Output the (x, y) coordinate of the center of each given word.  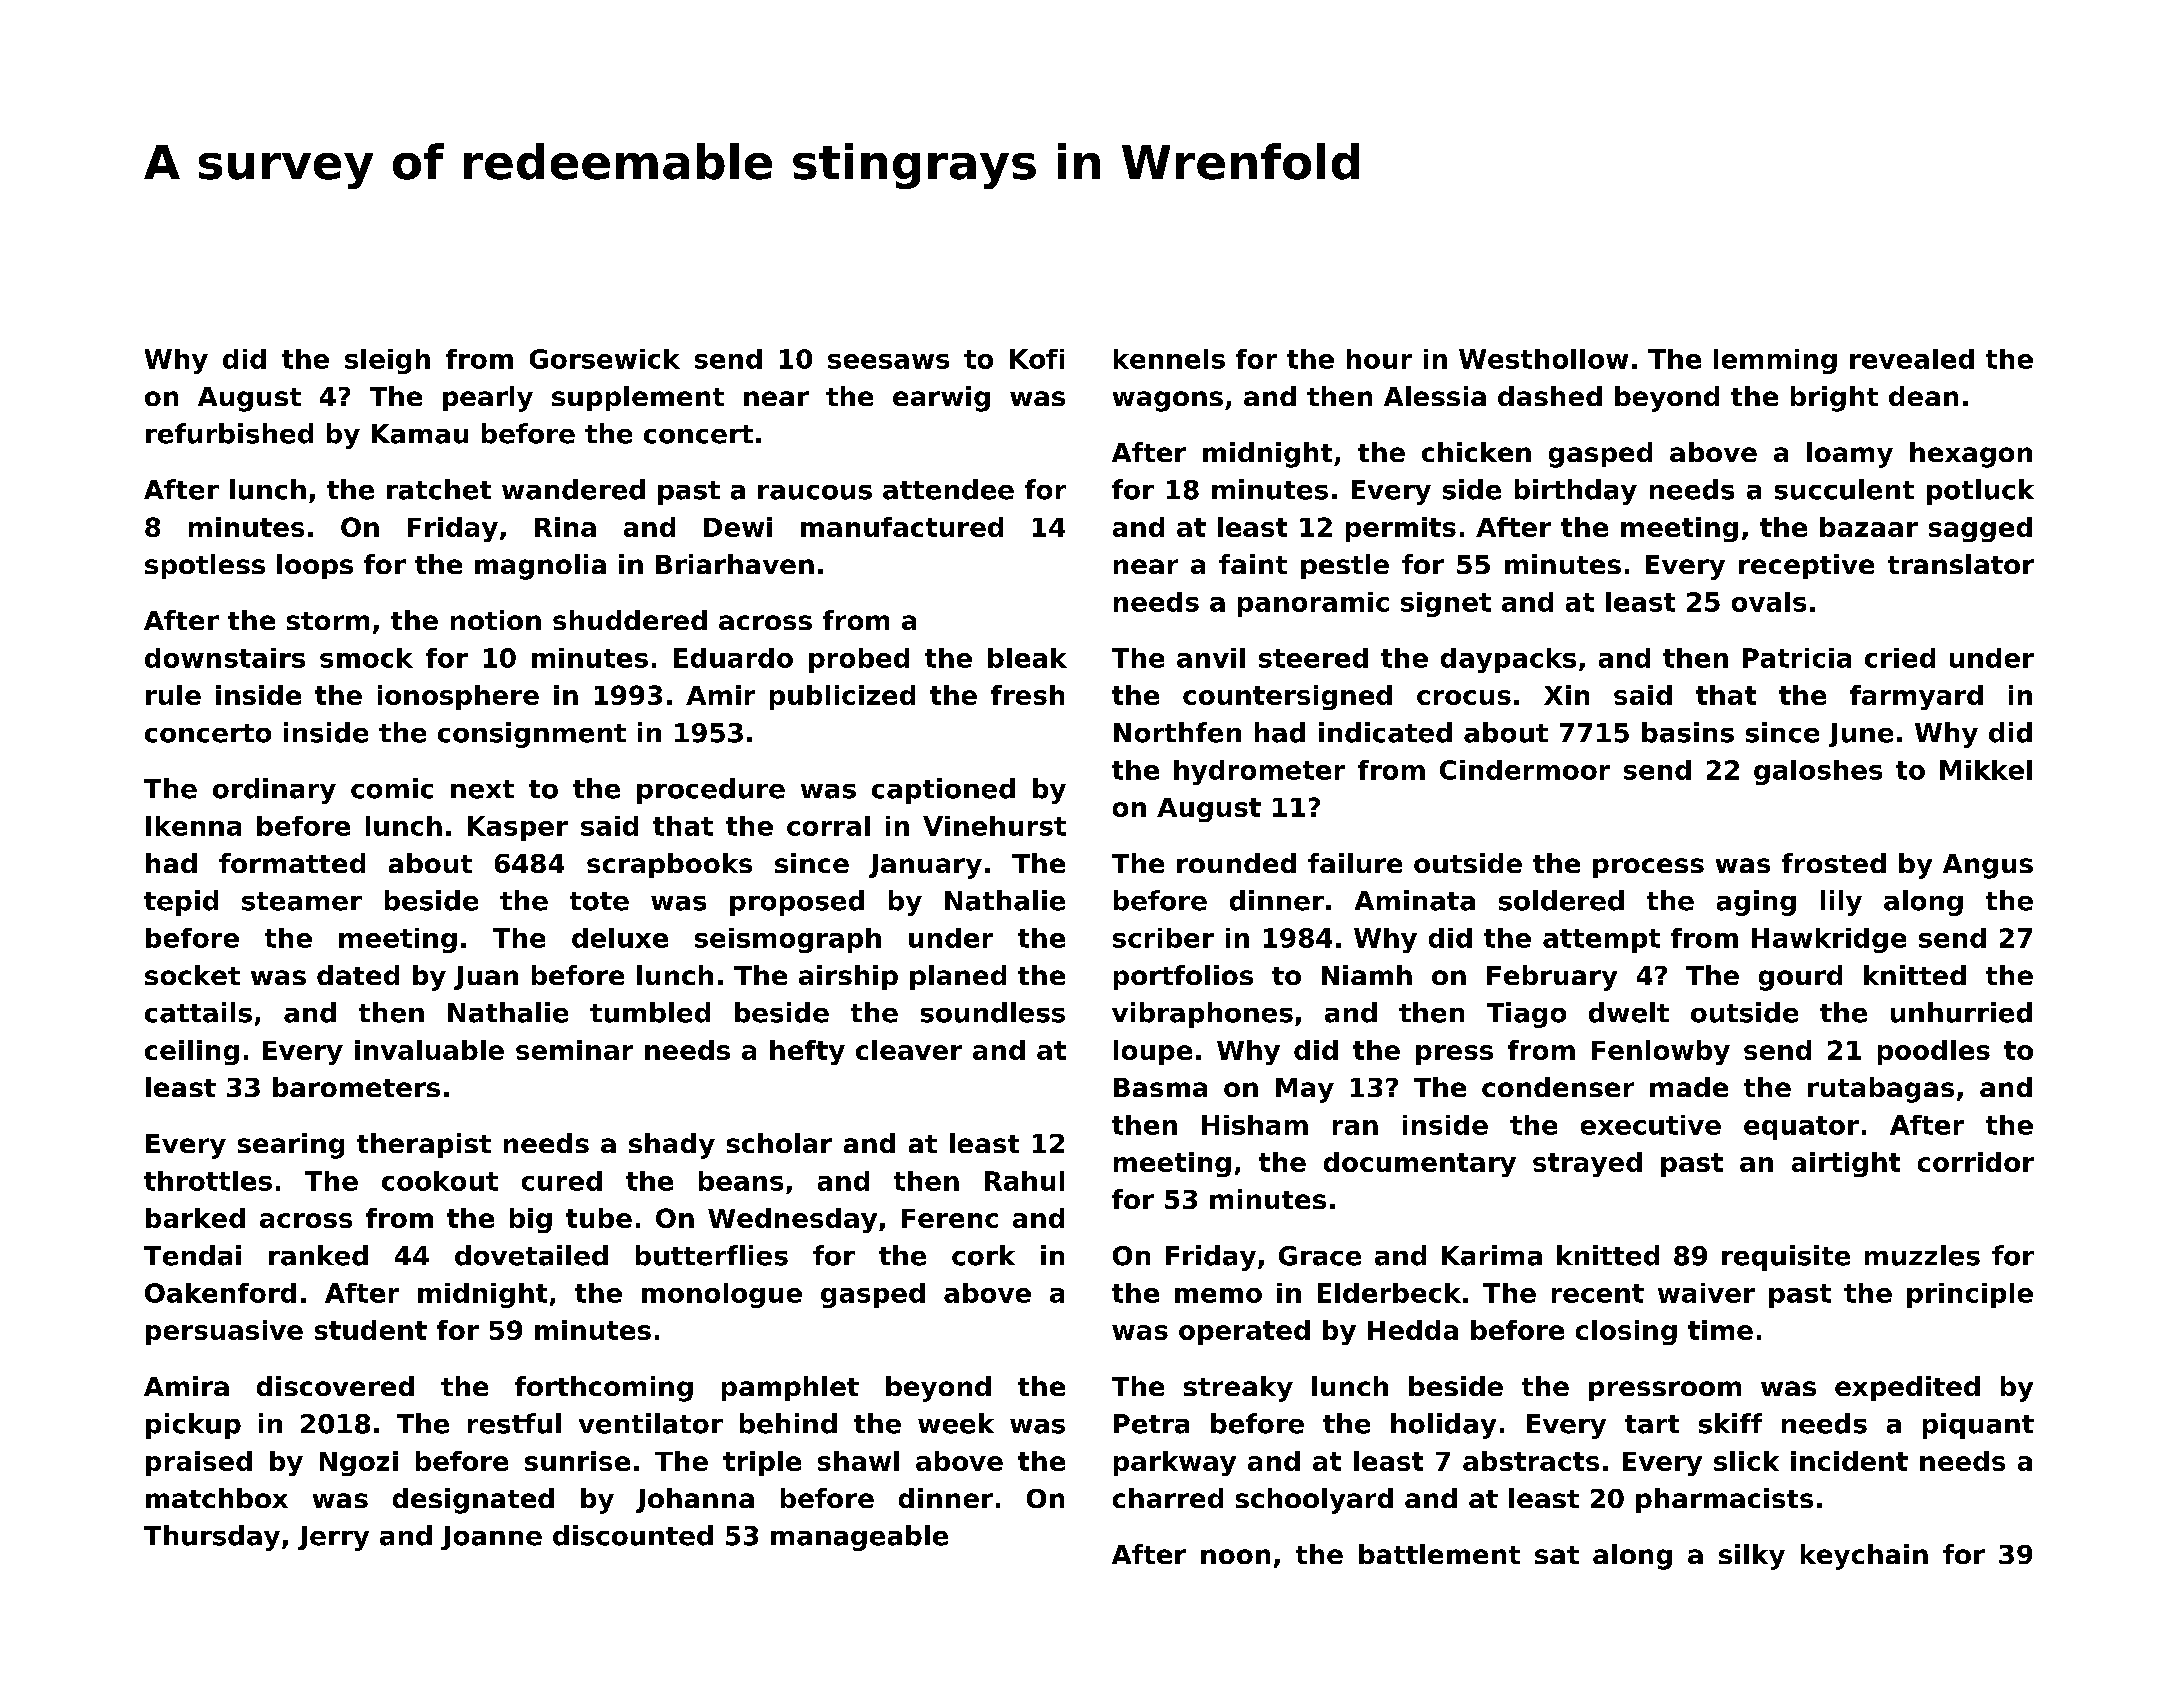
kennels (1169, 359)
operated (1244, 1332)
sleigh (387, 361)
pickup (193, 1426)
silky (1752, 1557)
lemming (1775, 361)
